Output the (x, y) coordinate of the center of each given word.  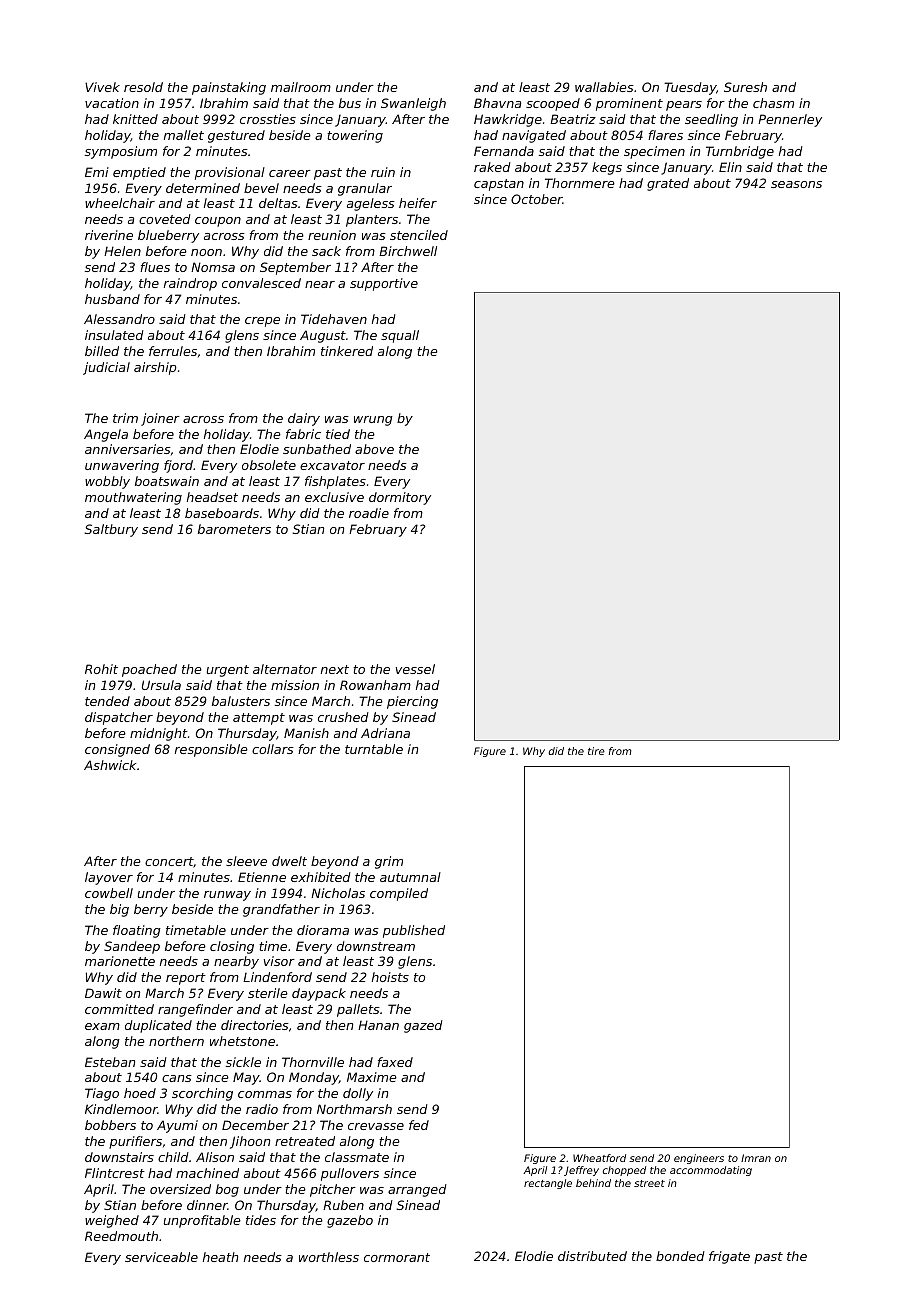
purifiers (135, 1142)
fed (419, 1125)
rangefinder (195, 1010)
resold (143, 87)
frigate (729, 1257)
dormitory (400, 498)
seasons (796, 184)
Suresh (745, 87)
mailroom (301, 87)
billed (102, 351)
